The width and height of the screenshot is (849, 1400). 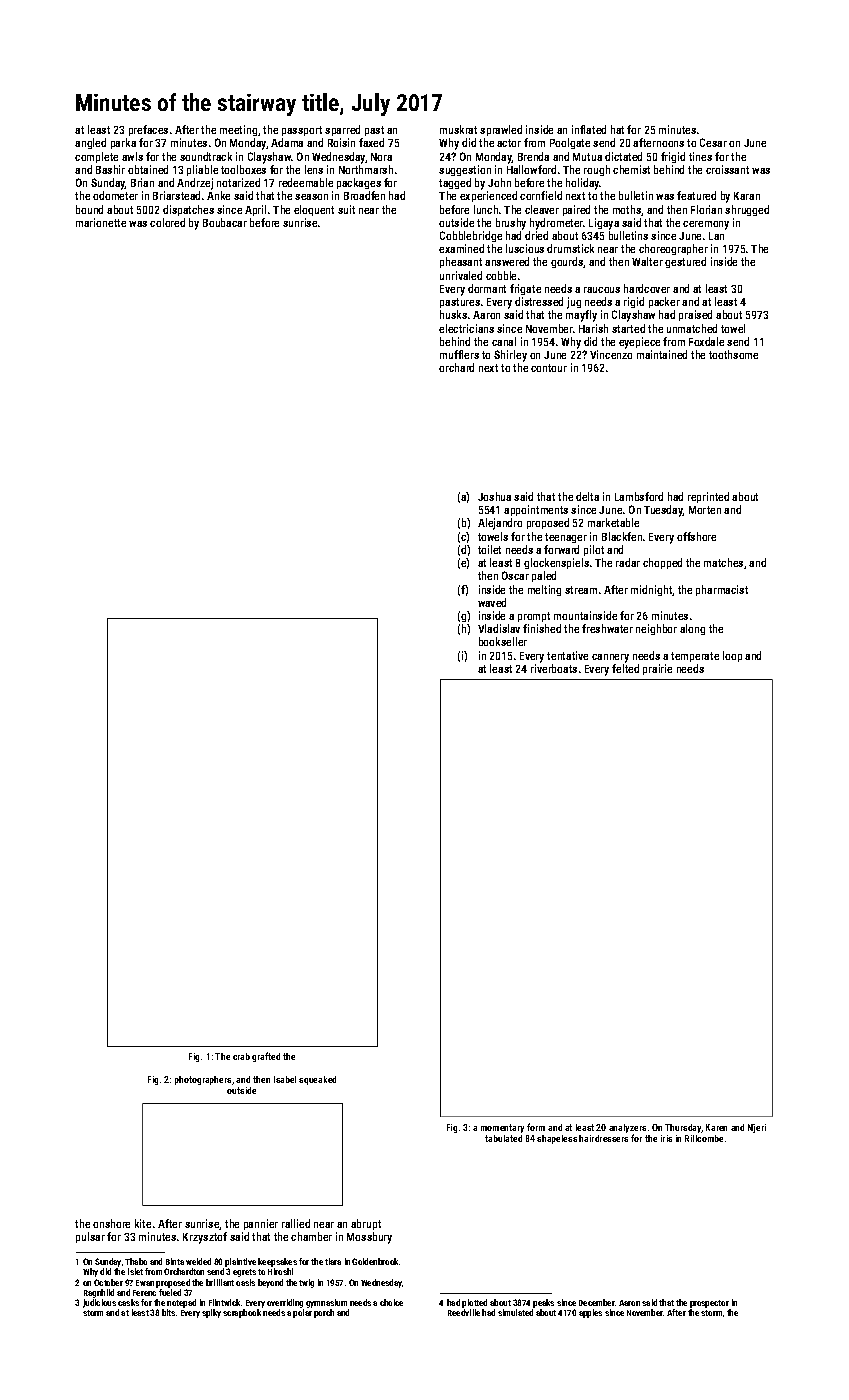 What do you see at coordinates (314, 210) in the screenshot?
I see `eloquent` at bounding box center [314, 210].
